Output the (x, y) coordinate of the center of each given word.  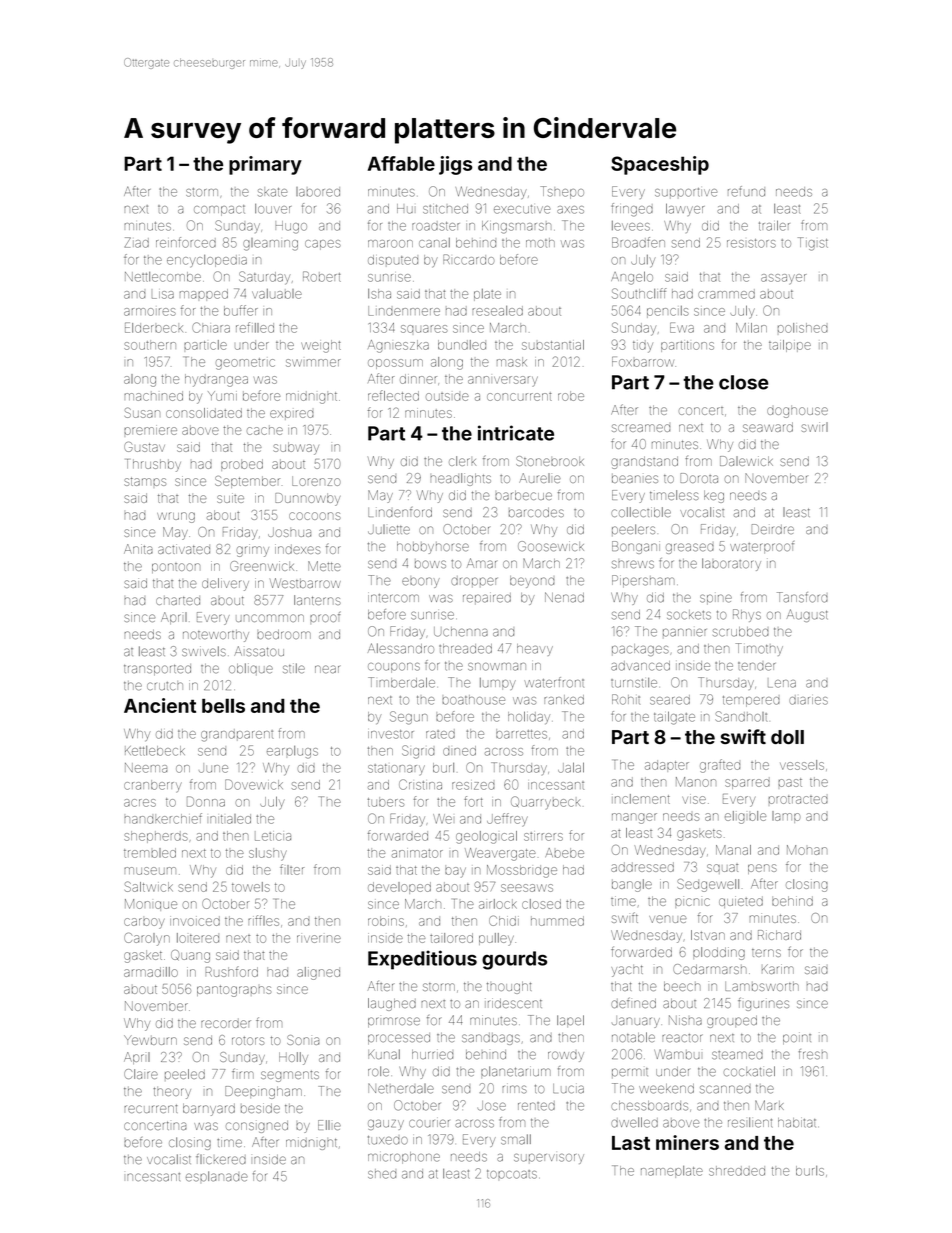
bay (455, 872)
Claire (141, 1074)
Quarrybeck (545, 802)
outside (447, 397)
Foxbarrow (643, 362)
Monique (151, 905)
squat (722, 869)
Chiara (211, 327)
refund (746, 191)
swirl (815, 427)
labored (318, 192)
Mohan (807, 850)
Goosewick (551, 546)
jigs (456, 165)
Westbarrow (305, 583)
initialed (230, 819)
